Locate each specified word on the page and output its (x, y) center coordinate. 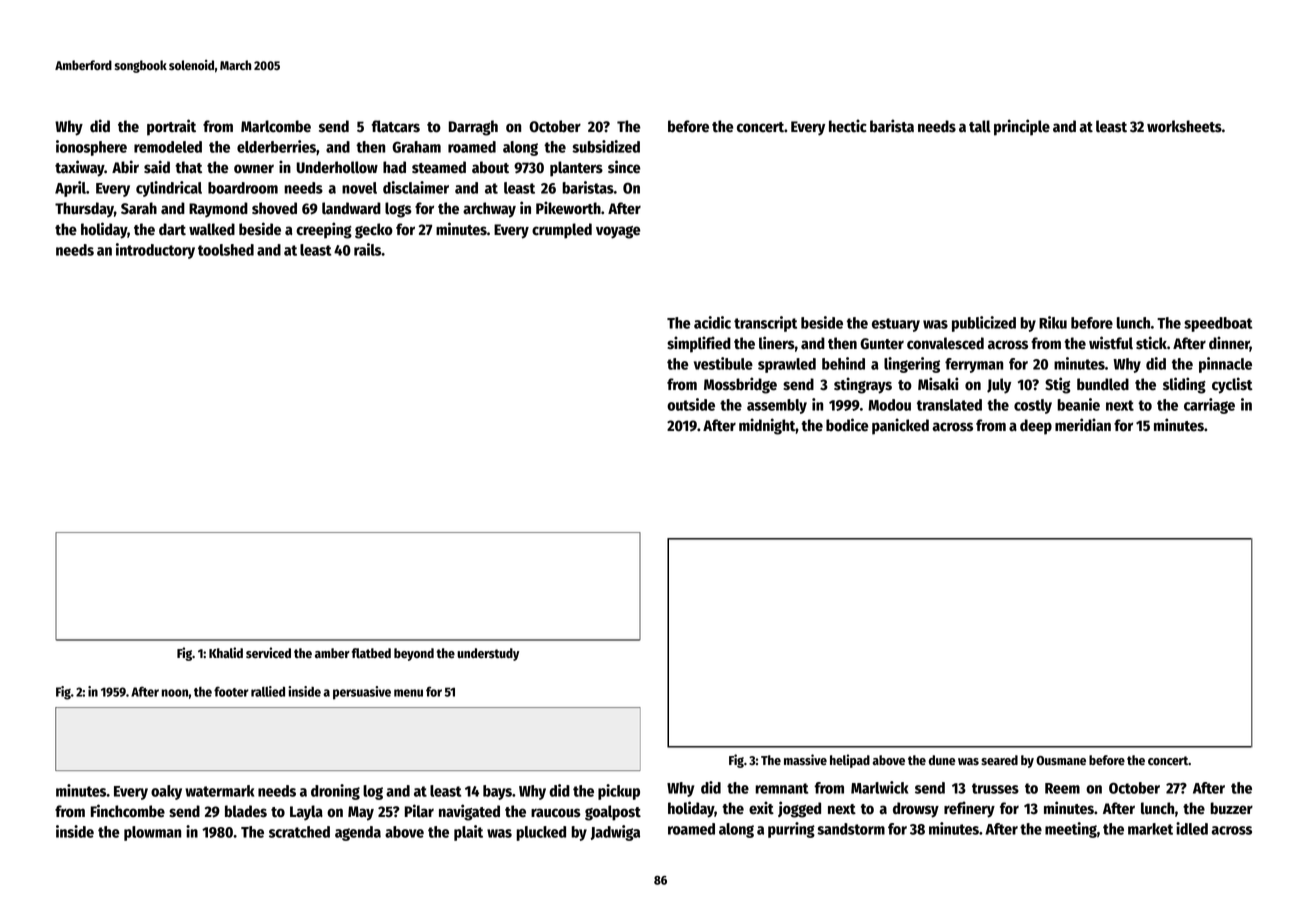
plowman (152, 833)
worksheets (1184, 126)
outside (691, 404)
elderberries (276, 146)
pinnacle (1225, 365)
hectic (848, 126)
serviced (268, 652)
